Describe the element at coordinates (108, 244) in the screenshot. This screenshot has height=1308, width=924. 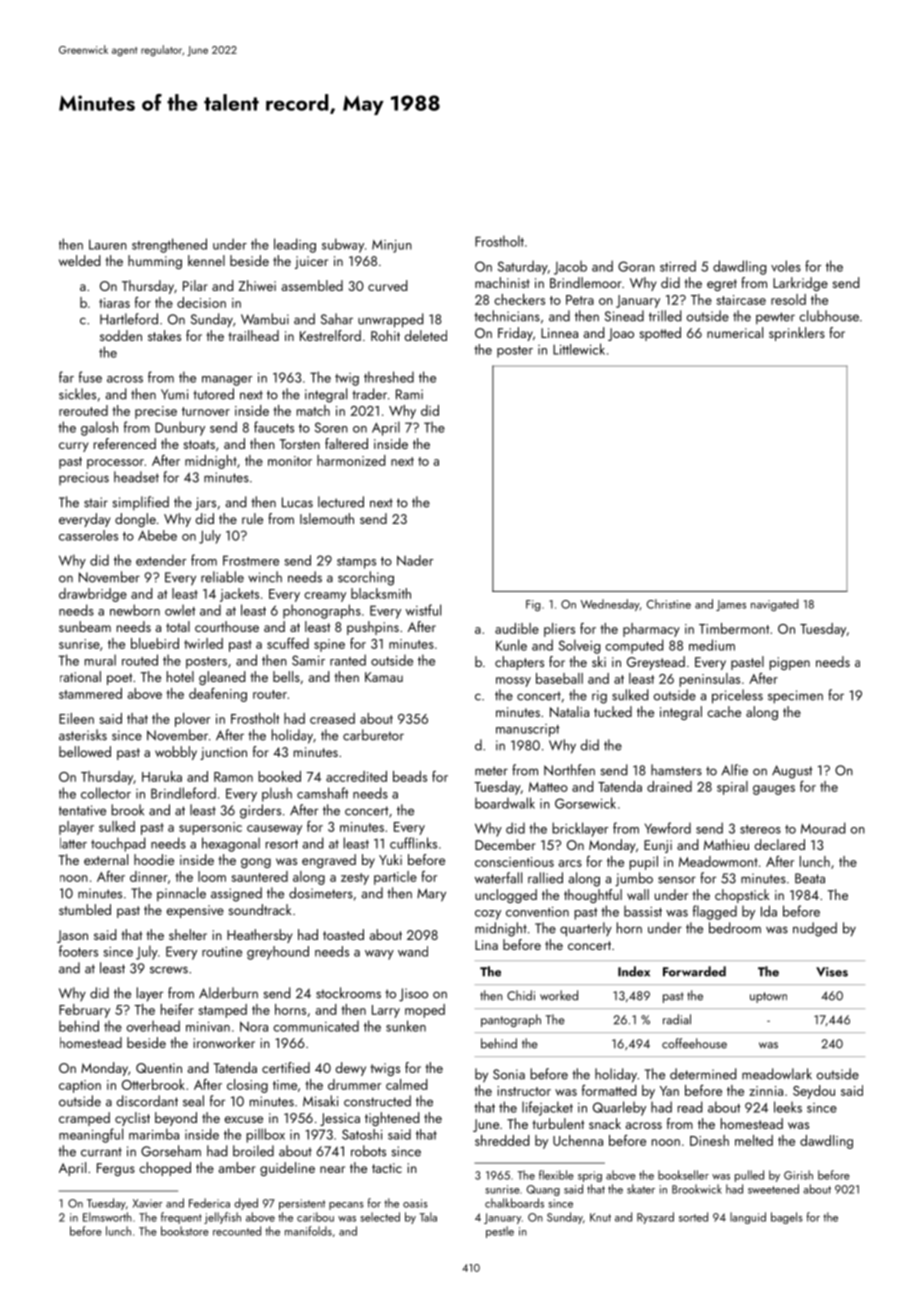
I see `Lauren` at that location.
